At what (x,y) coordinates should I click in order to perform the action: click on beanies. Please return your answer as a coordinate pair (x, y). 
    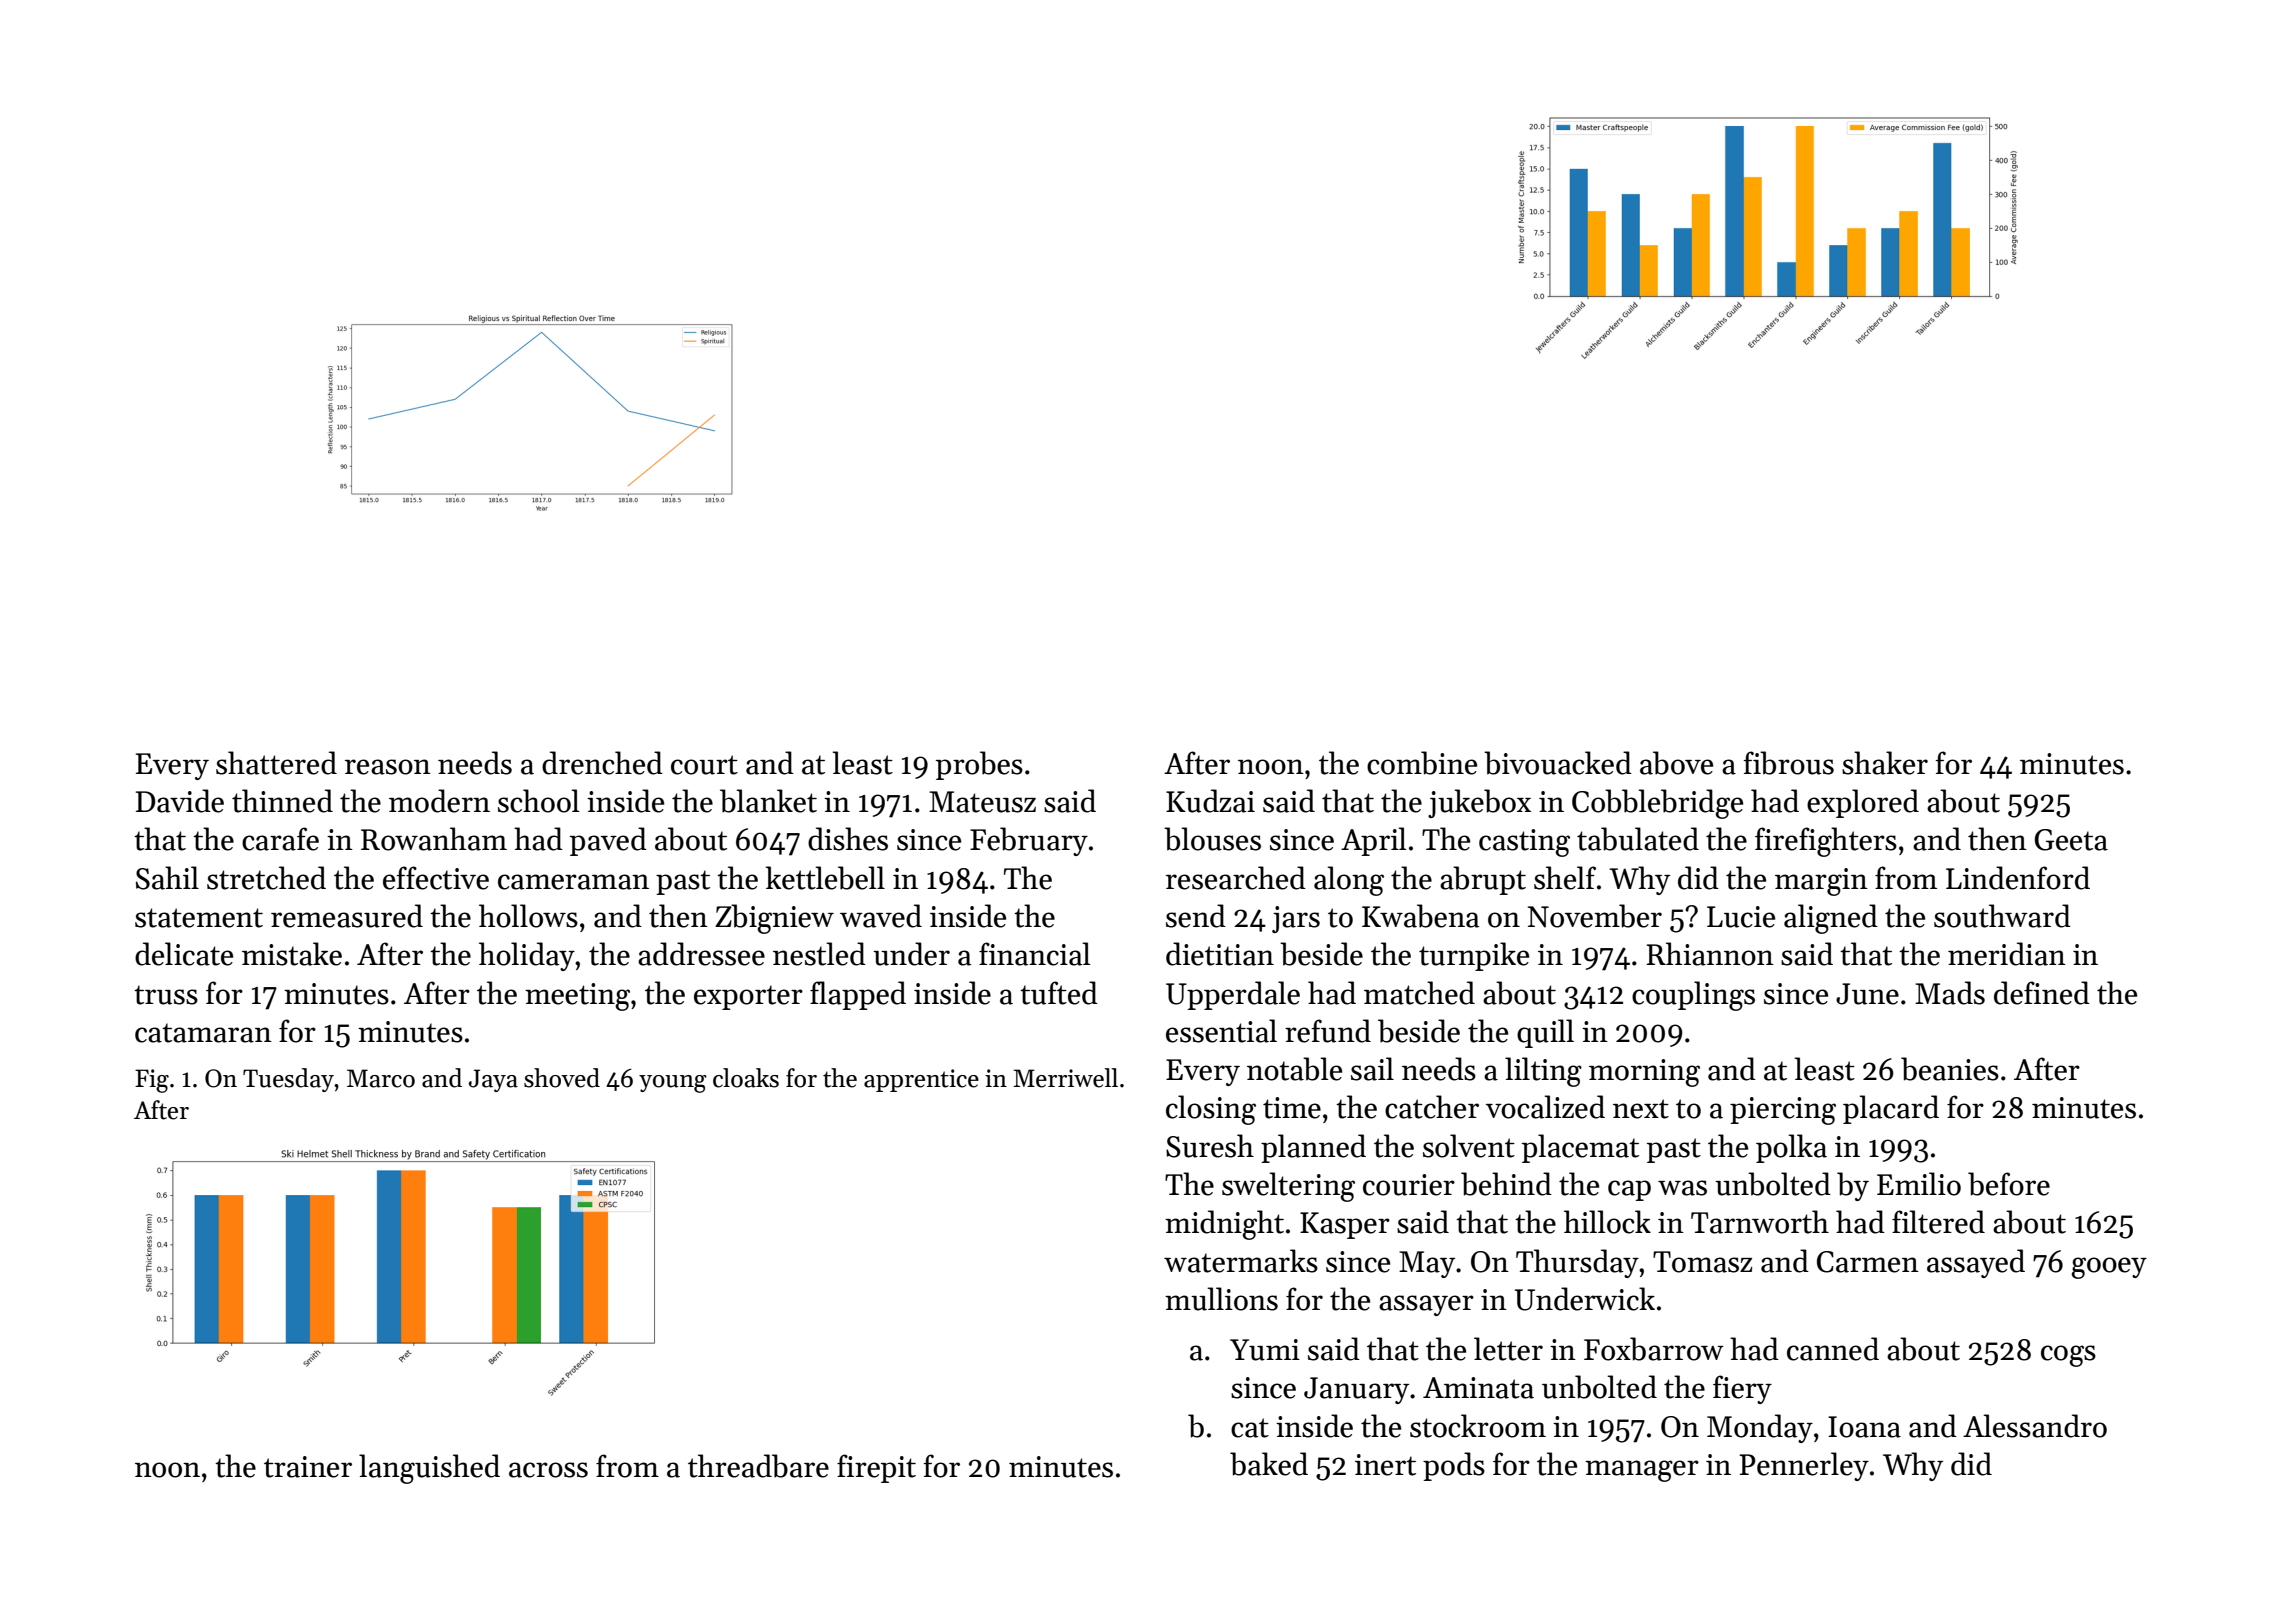
    Looking at the image, I should click on (1950, 1069).
